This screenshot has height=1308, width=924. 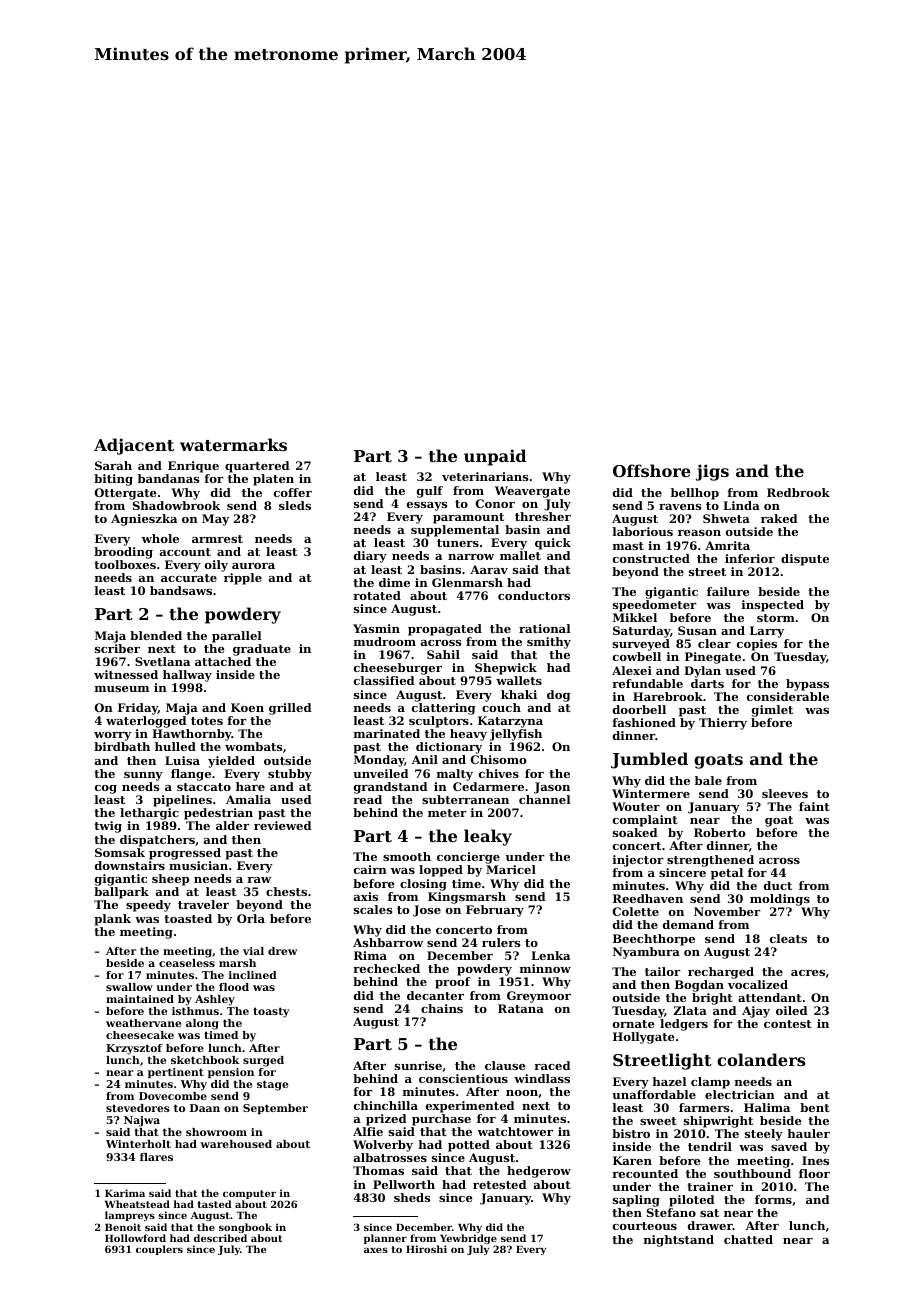 What do you see at coordinates (367, 799) in the screenshot?
I see `read` at bounding box center [367, 799].
